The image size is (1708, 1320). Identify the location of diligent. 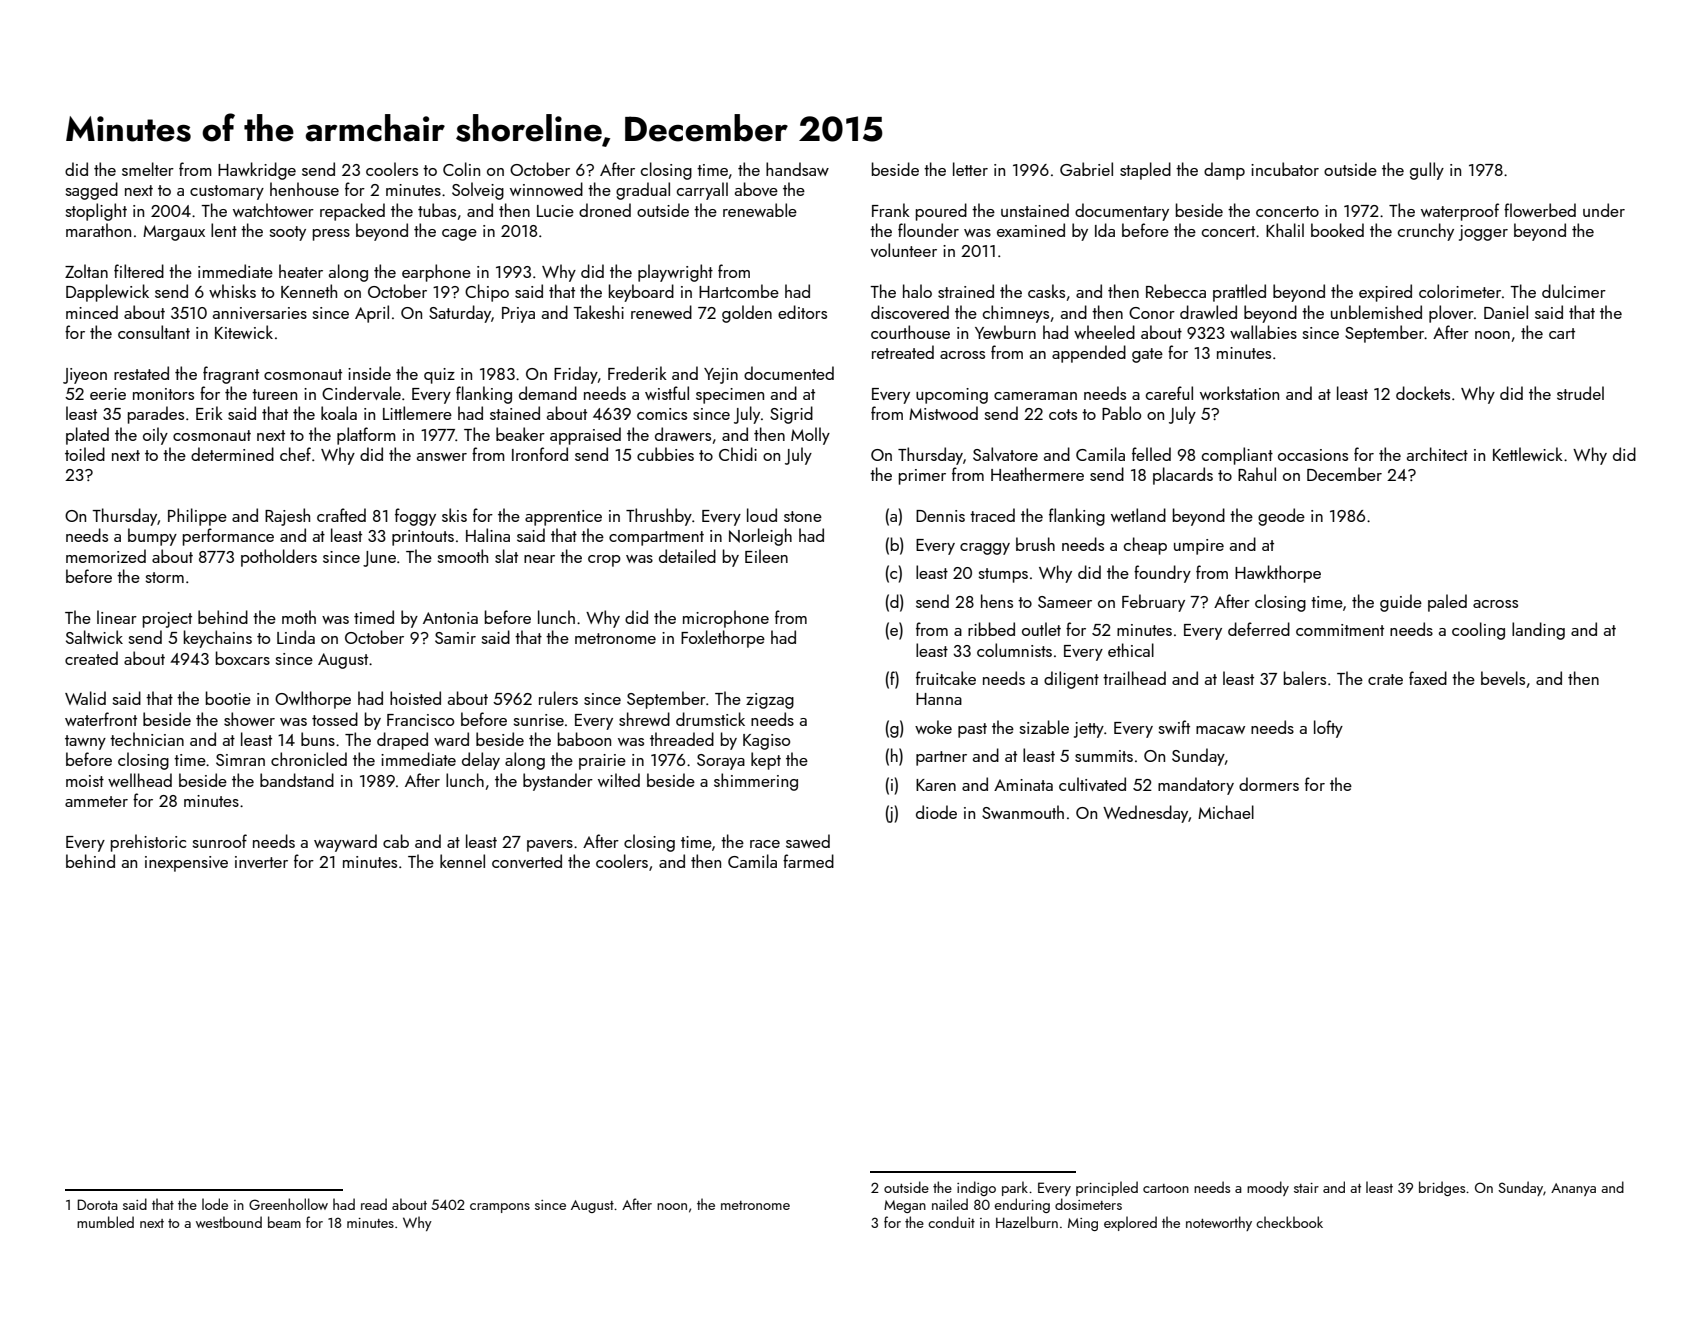
(1071, 680).
